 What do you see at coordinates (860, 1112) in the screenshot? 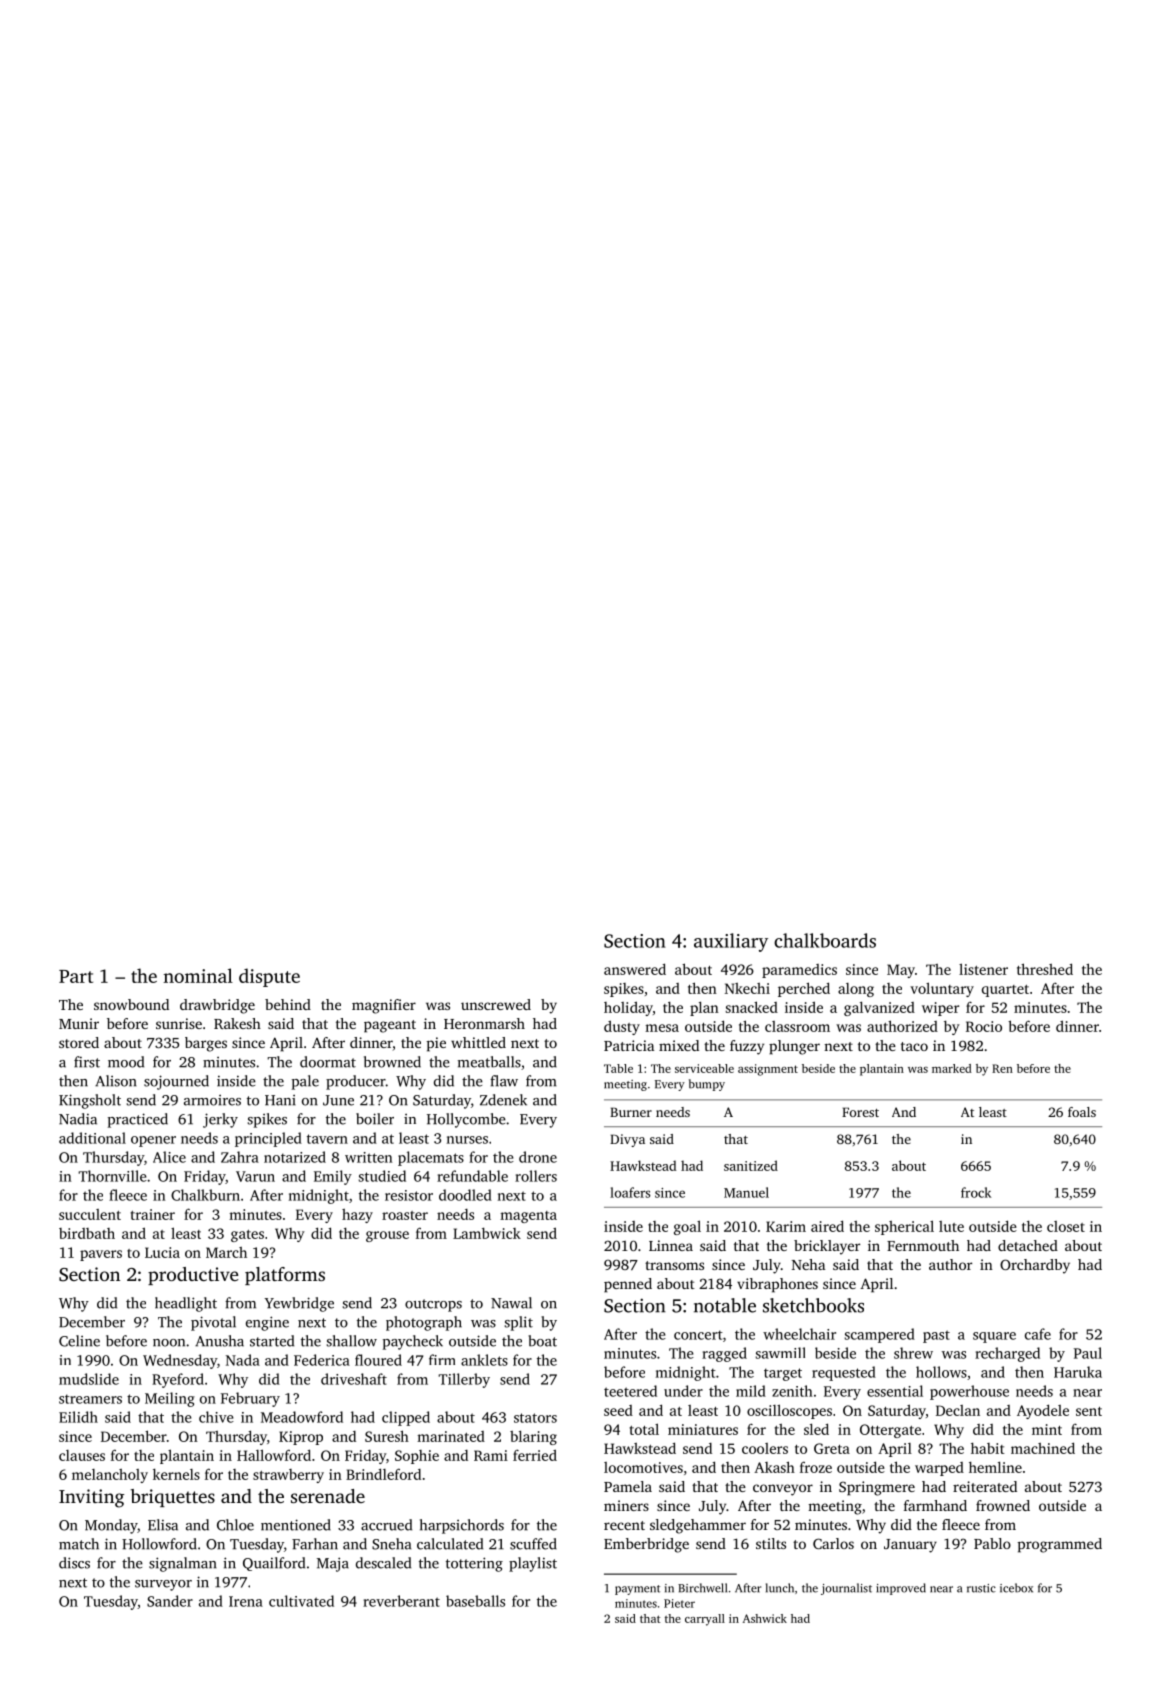
I see `Forest` at bounding box center [860, 1112].
